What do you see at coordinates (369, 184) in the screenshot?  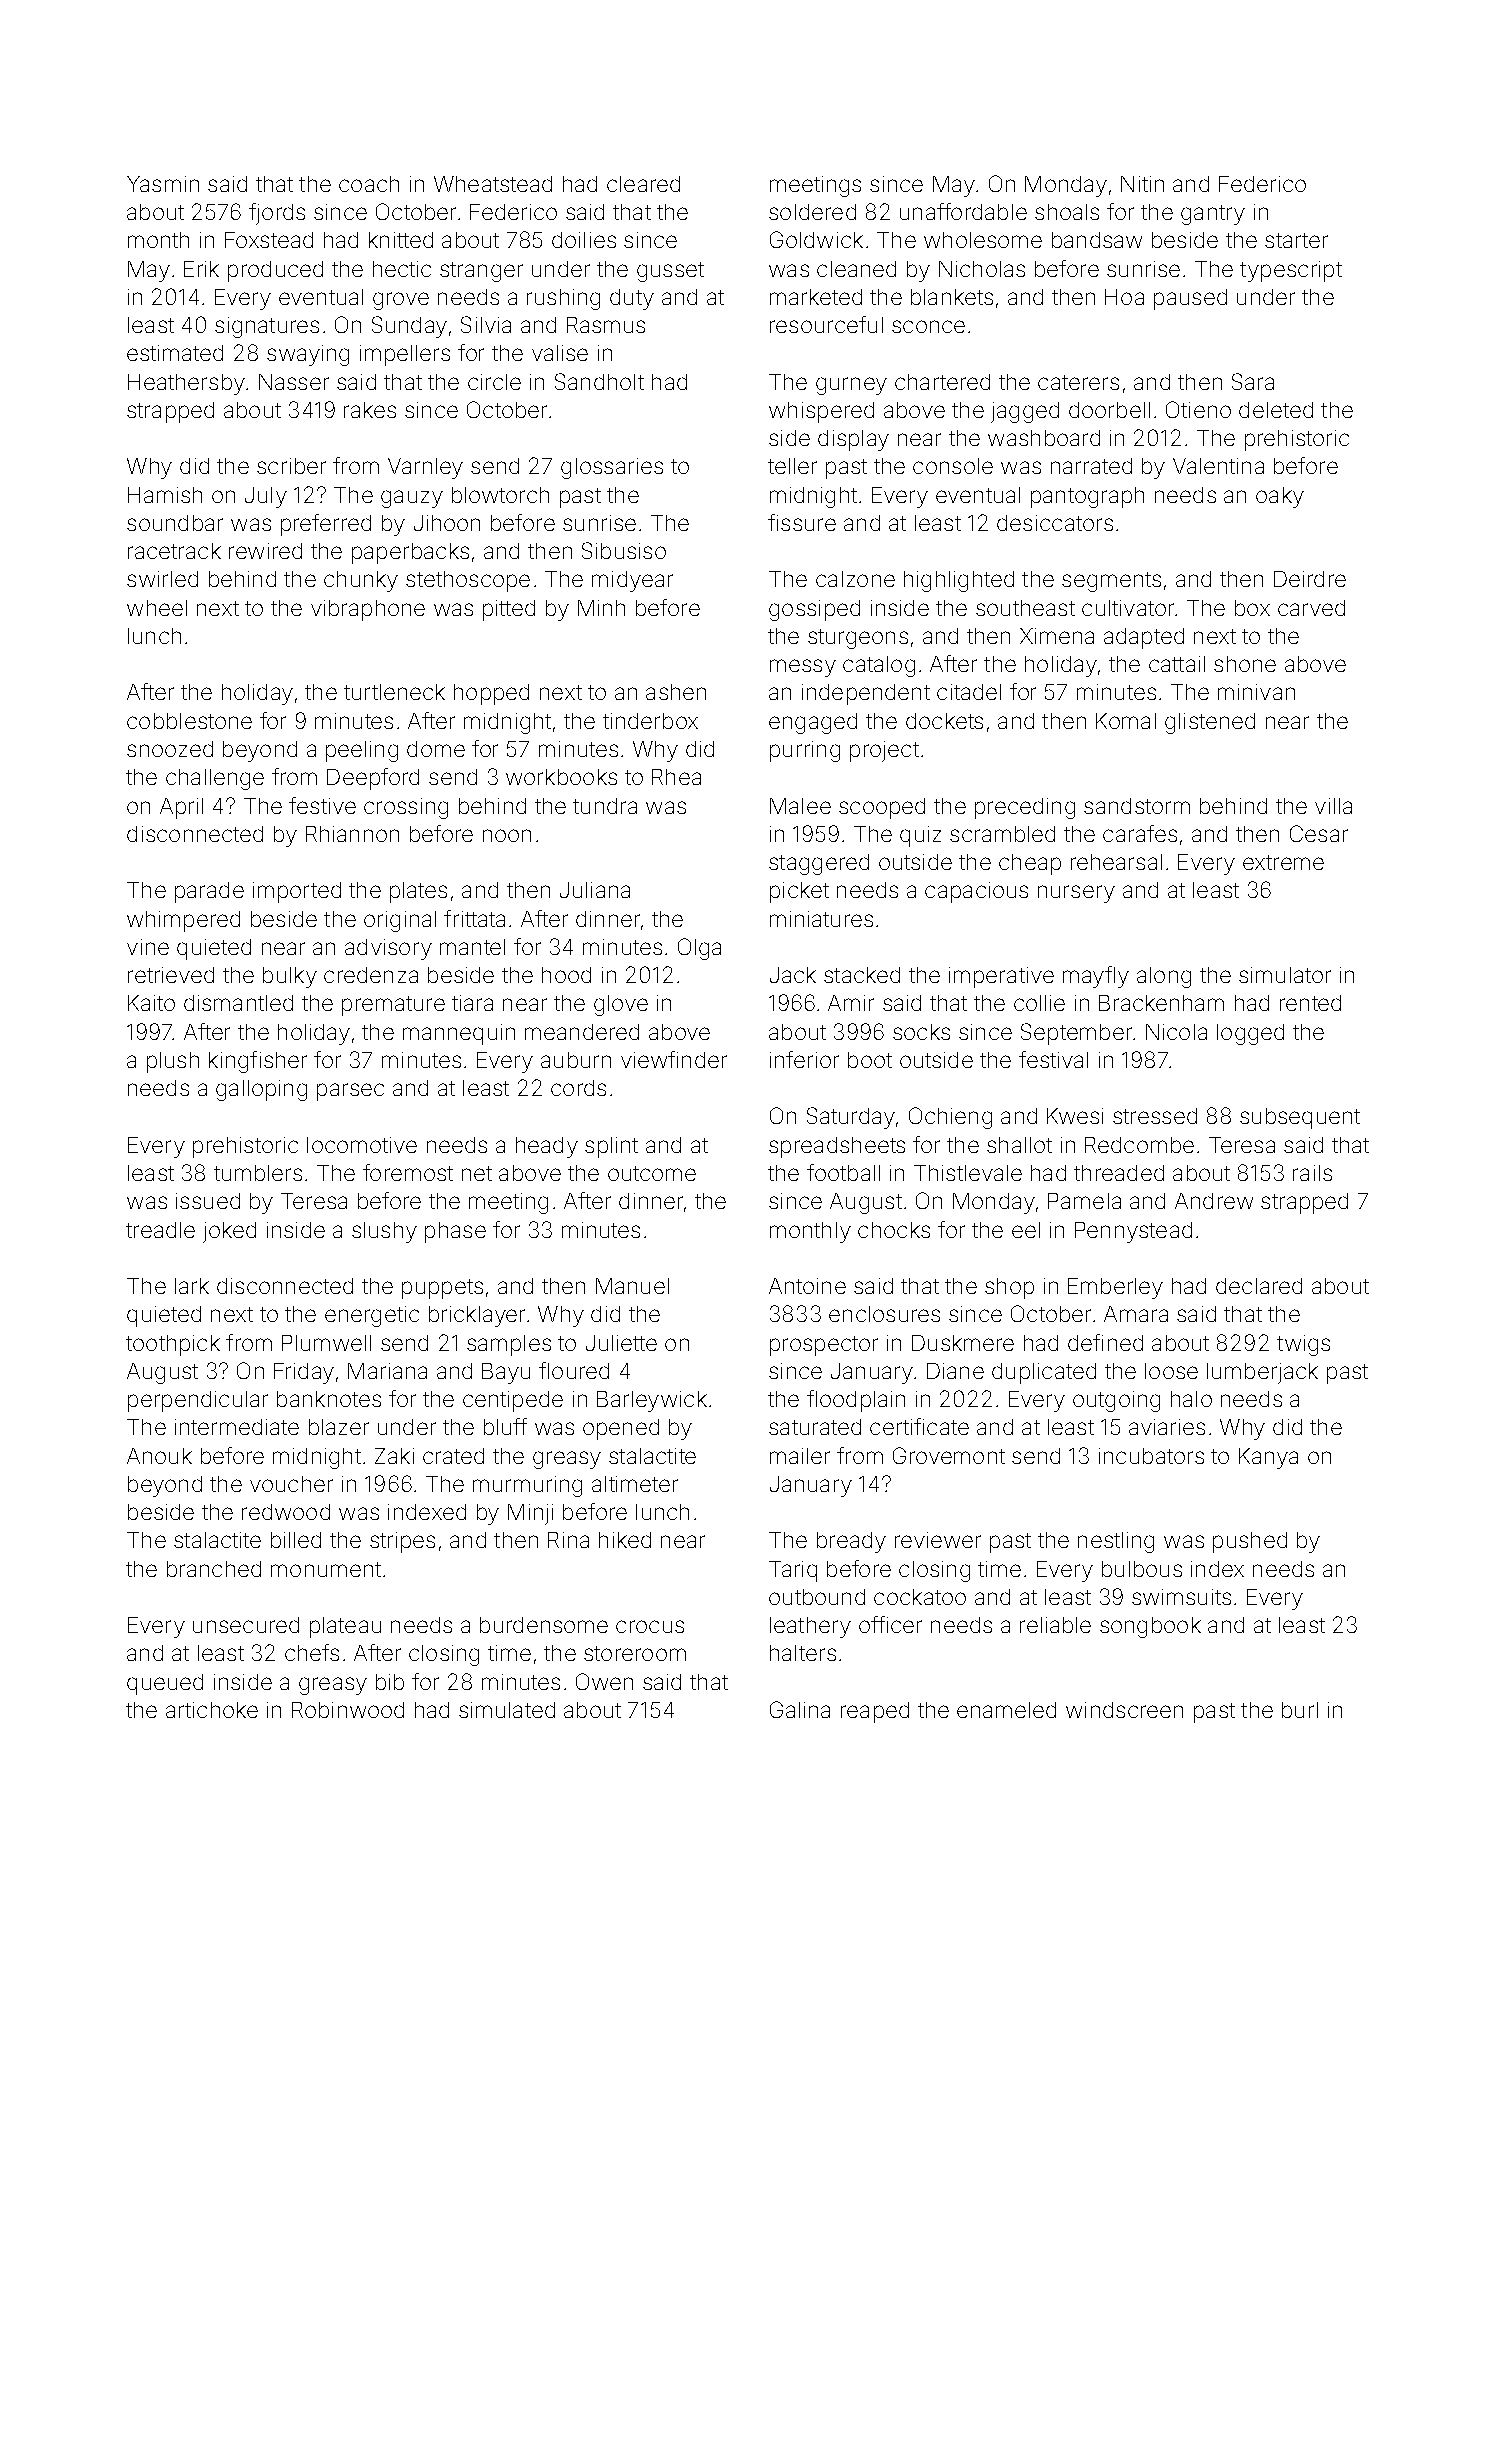 I see `coach` at bounding box center [369, 184].
